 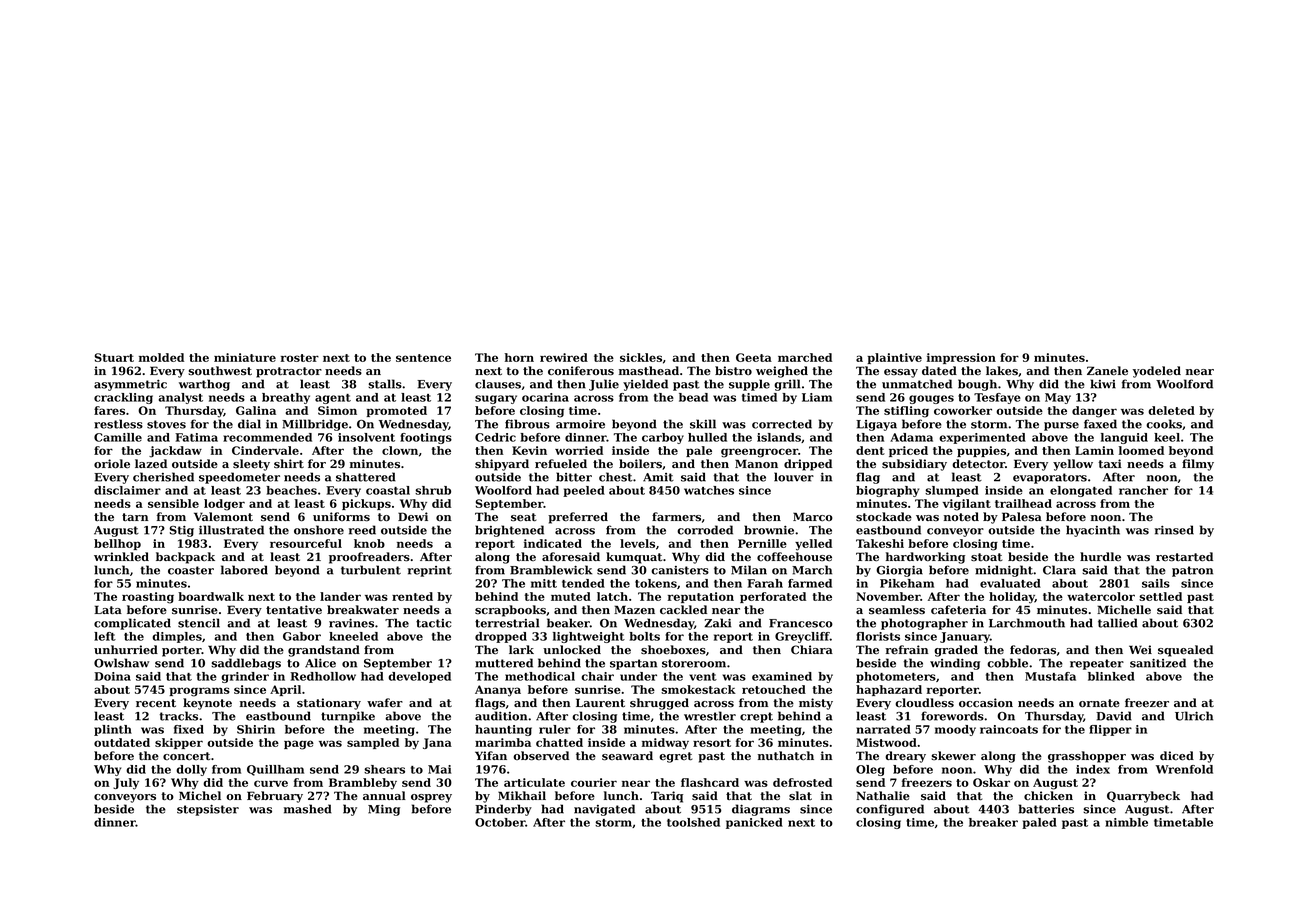 What do you see at coordinates (908, 451) in the document?
I see `priced` at bounding box center [908, 451].
